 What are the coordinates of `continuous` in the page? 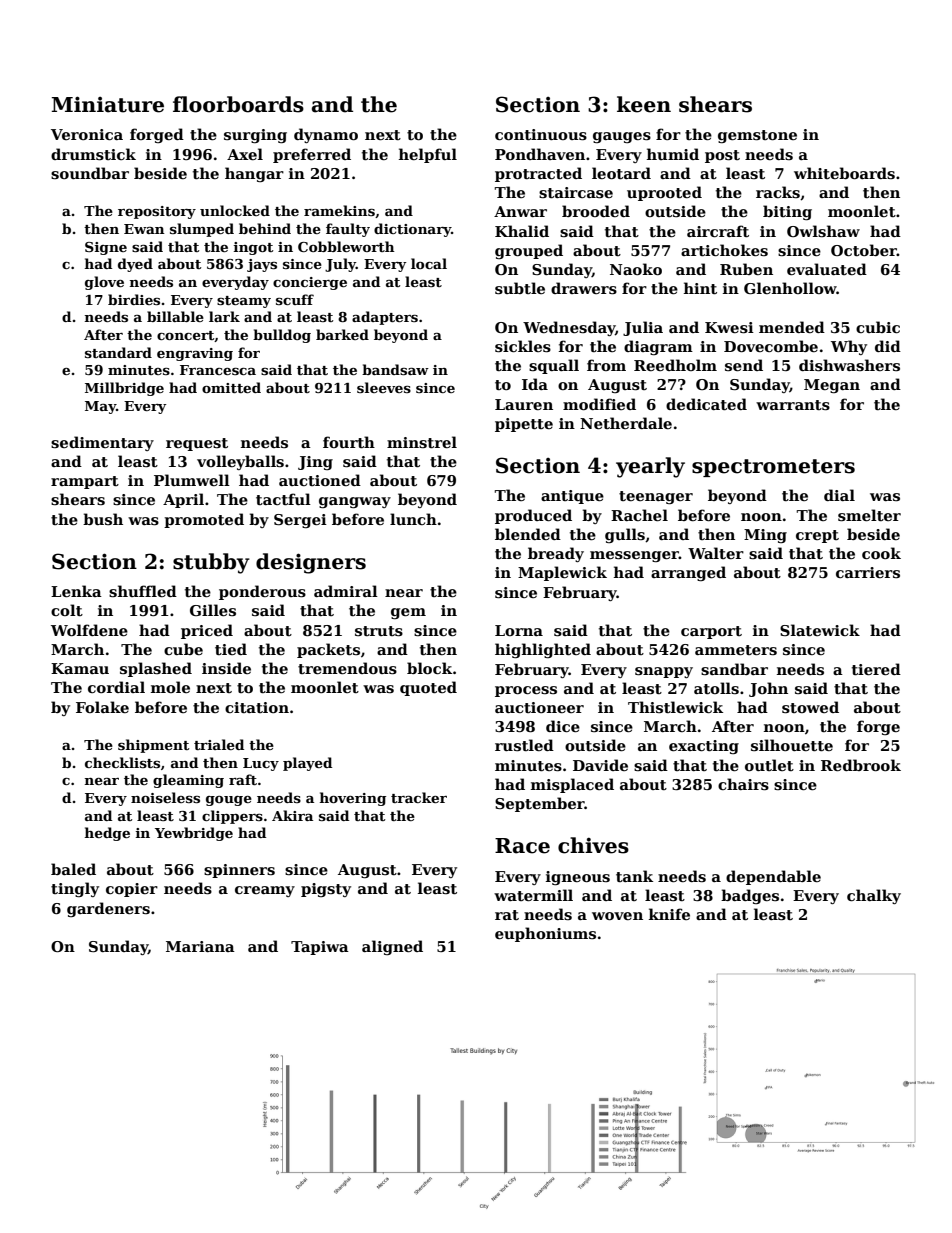 It's located at (541, 134).
